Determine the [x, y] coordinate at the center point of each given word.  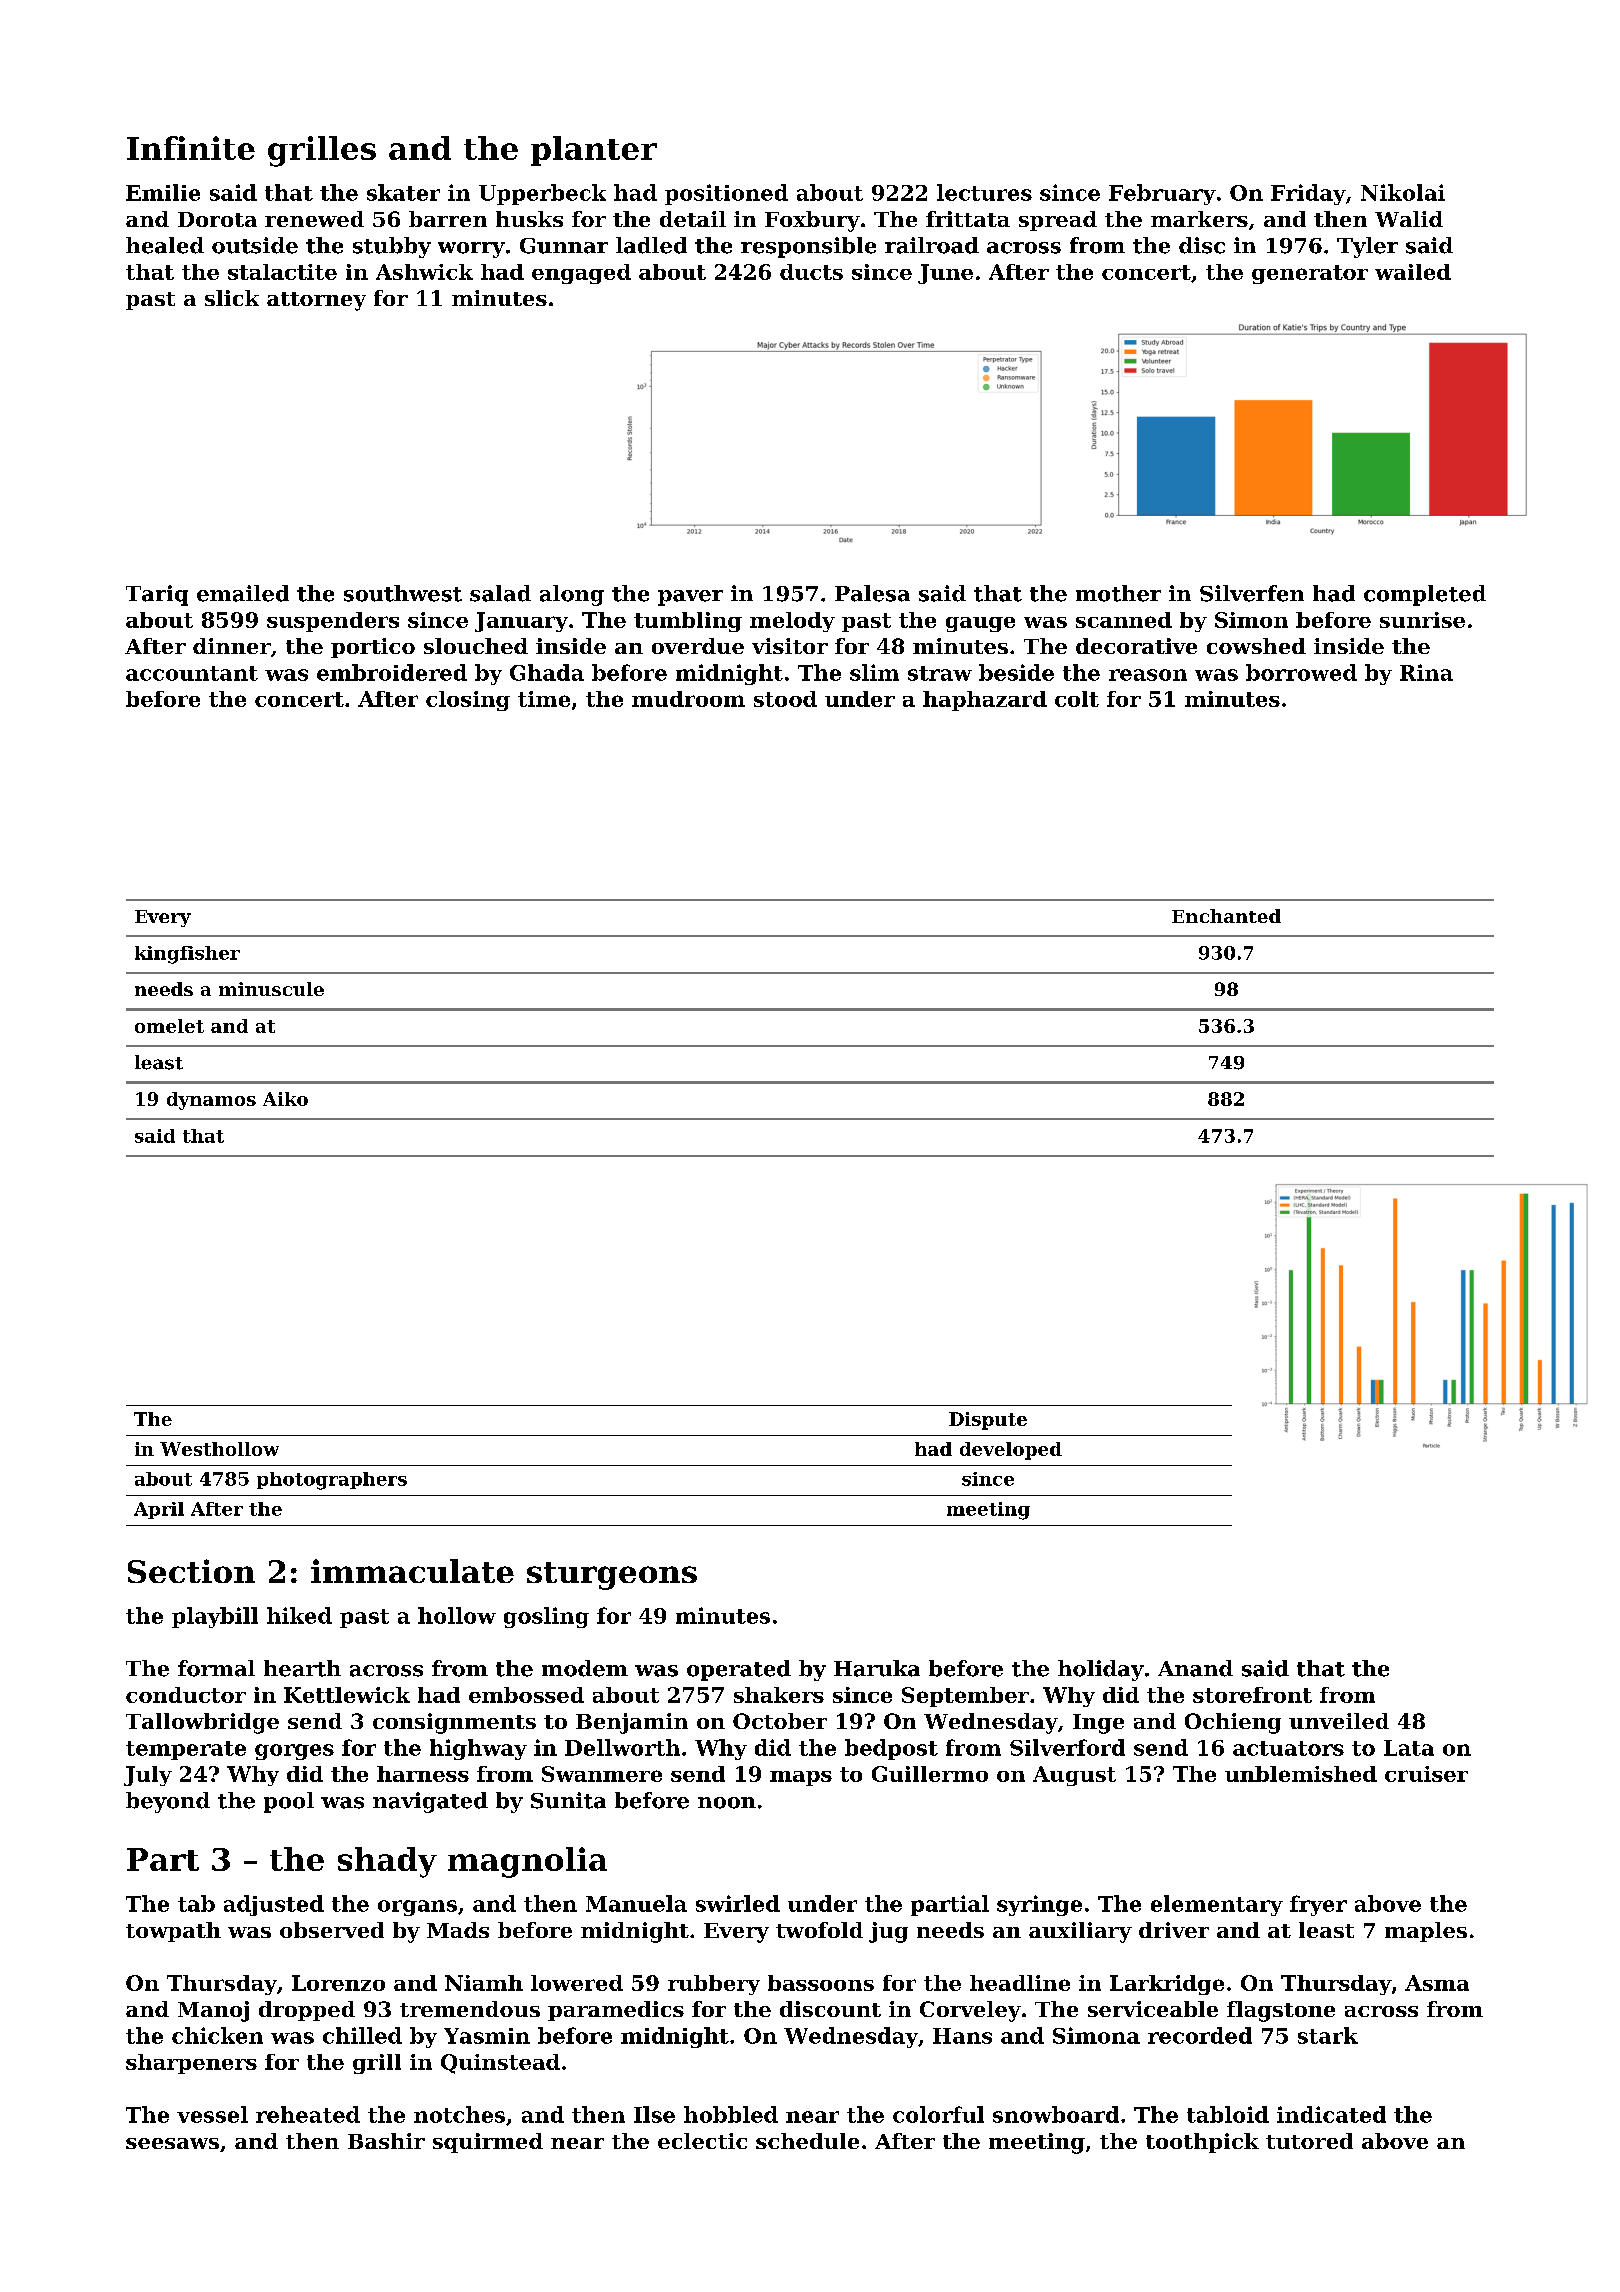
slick [232, 298]
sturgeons [612, 1576]
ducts [811, 272]
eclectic [702, 2141]
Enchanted [1226, 916]
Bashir [386, 2141]
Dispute [988, 1421]
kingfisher [187, 955]
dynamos [211, 1101]
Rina [1426, 672]
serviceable [1153, 2009]
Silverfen [1252, 593]
